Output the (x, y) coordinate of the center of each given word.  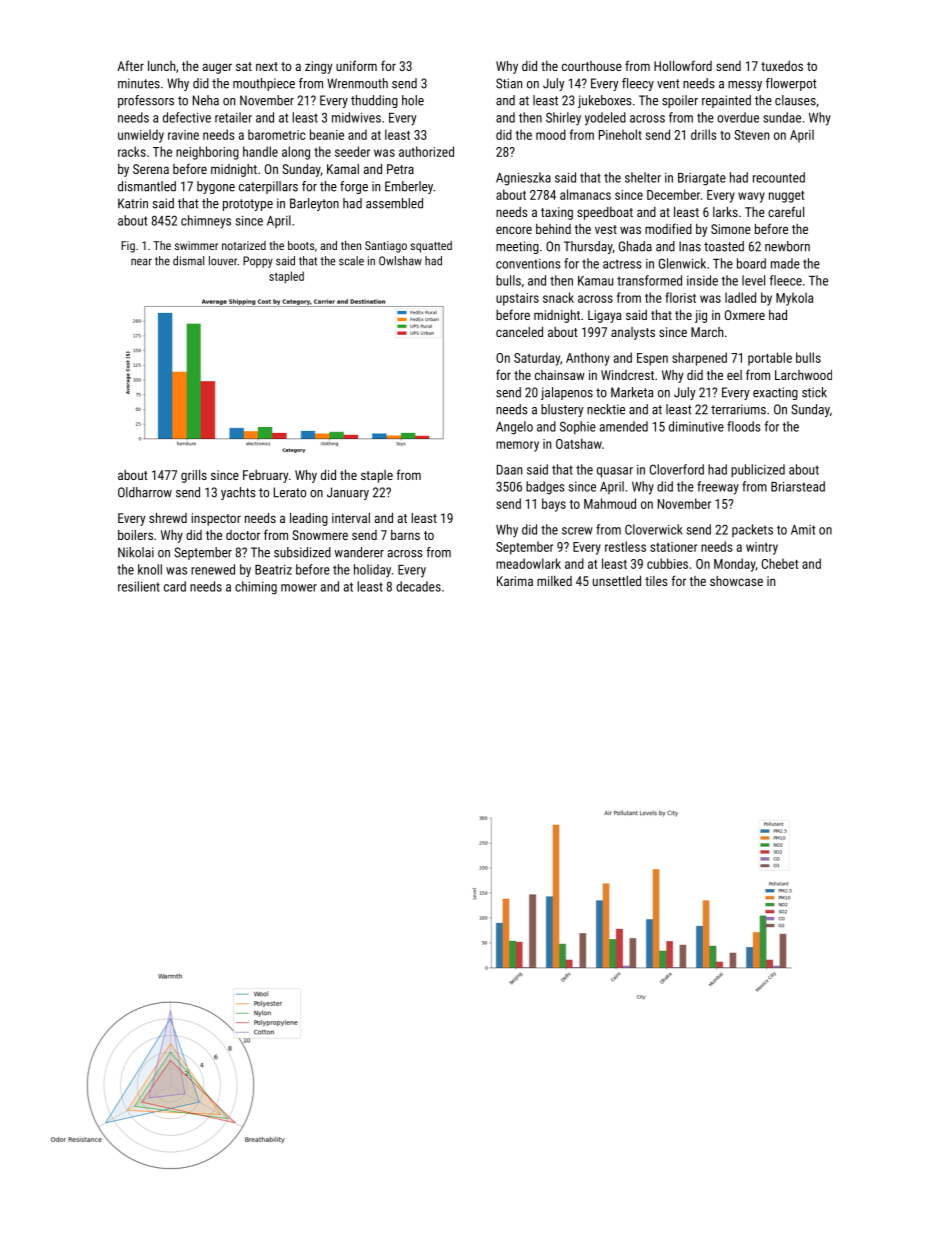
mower (299, 588)
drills (704, 134)
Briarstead (798, 486)
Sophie (578, 427)
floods (744, 426)
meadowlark (528, 563)
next (267, 66)
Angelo (514, 428)
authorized (426, 151)
